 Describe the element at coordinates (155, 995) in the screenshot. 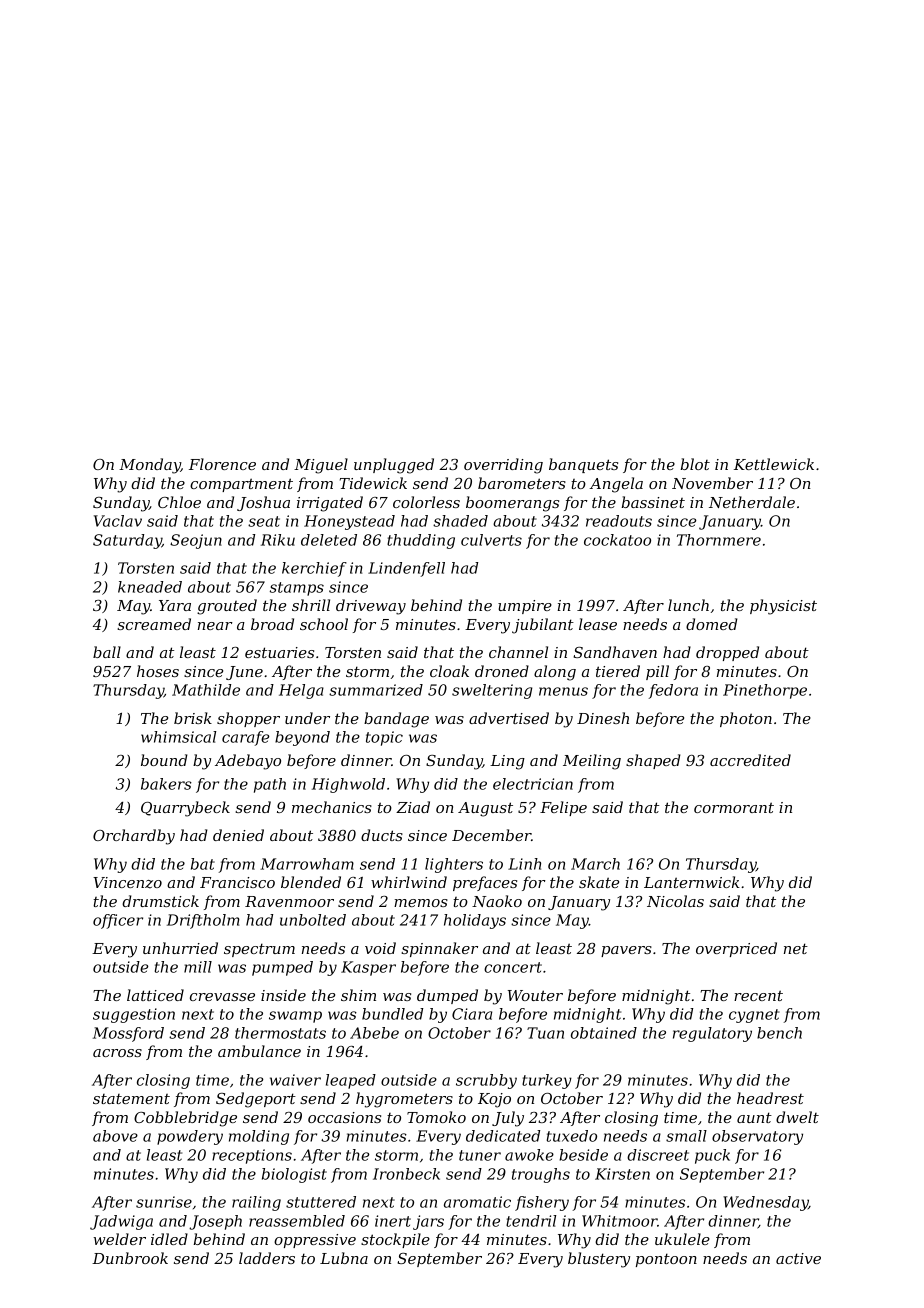

I see `latticed` at that location.
